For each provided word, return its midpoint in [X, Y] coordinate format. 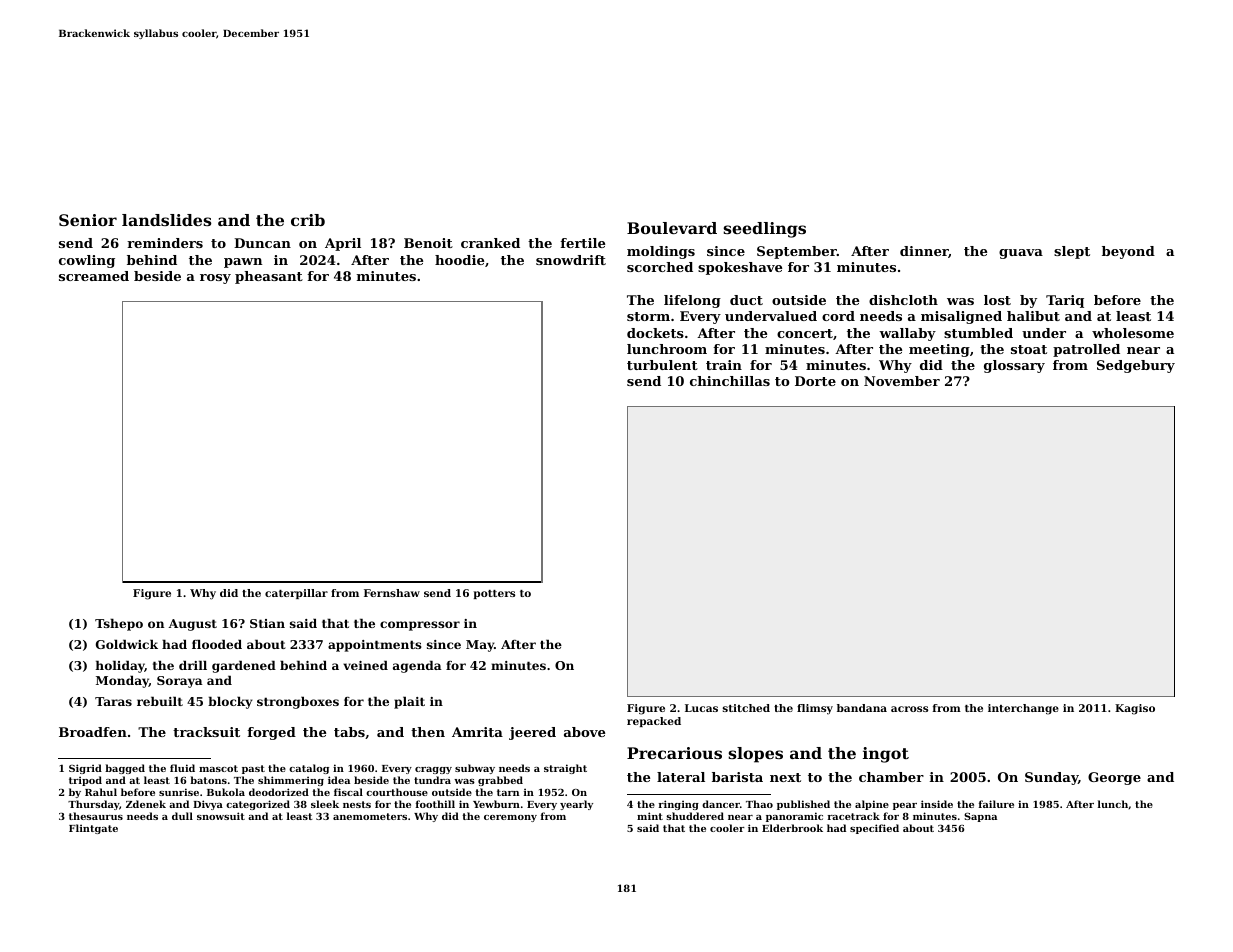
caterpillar [296, 594]
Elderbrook [792, 828]
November [902, 381]
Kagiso [1135, 709]
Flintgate [93, 829]
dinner [924, 252]
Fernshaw [392, 593]
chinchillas [730, 381]
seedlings [764, 230]
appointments [375, 646]
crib [308, 220]
